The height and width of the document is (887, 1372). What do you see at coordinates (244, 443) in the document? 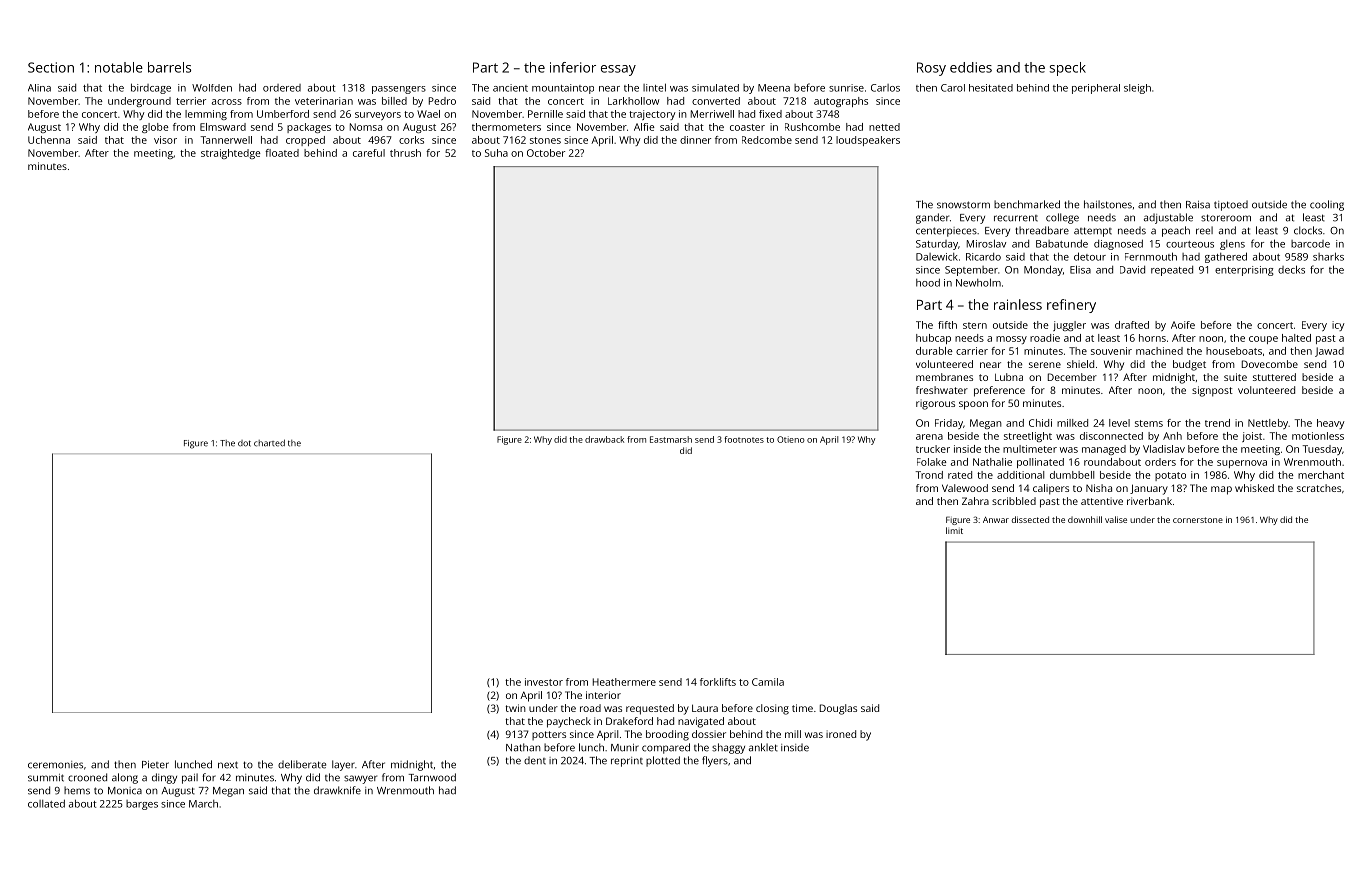
I see `dot` at bounding box center [244, 443].
